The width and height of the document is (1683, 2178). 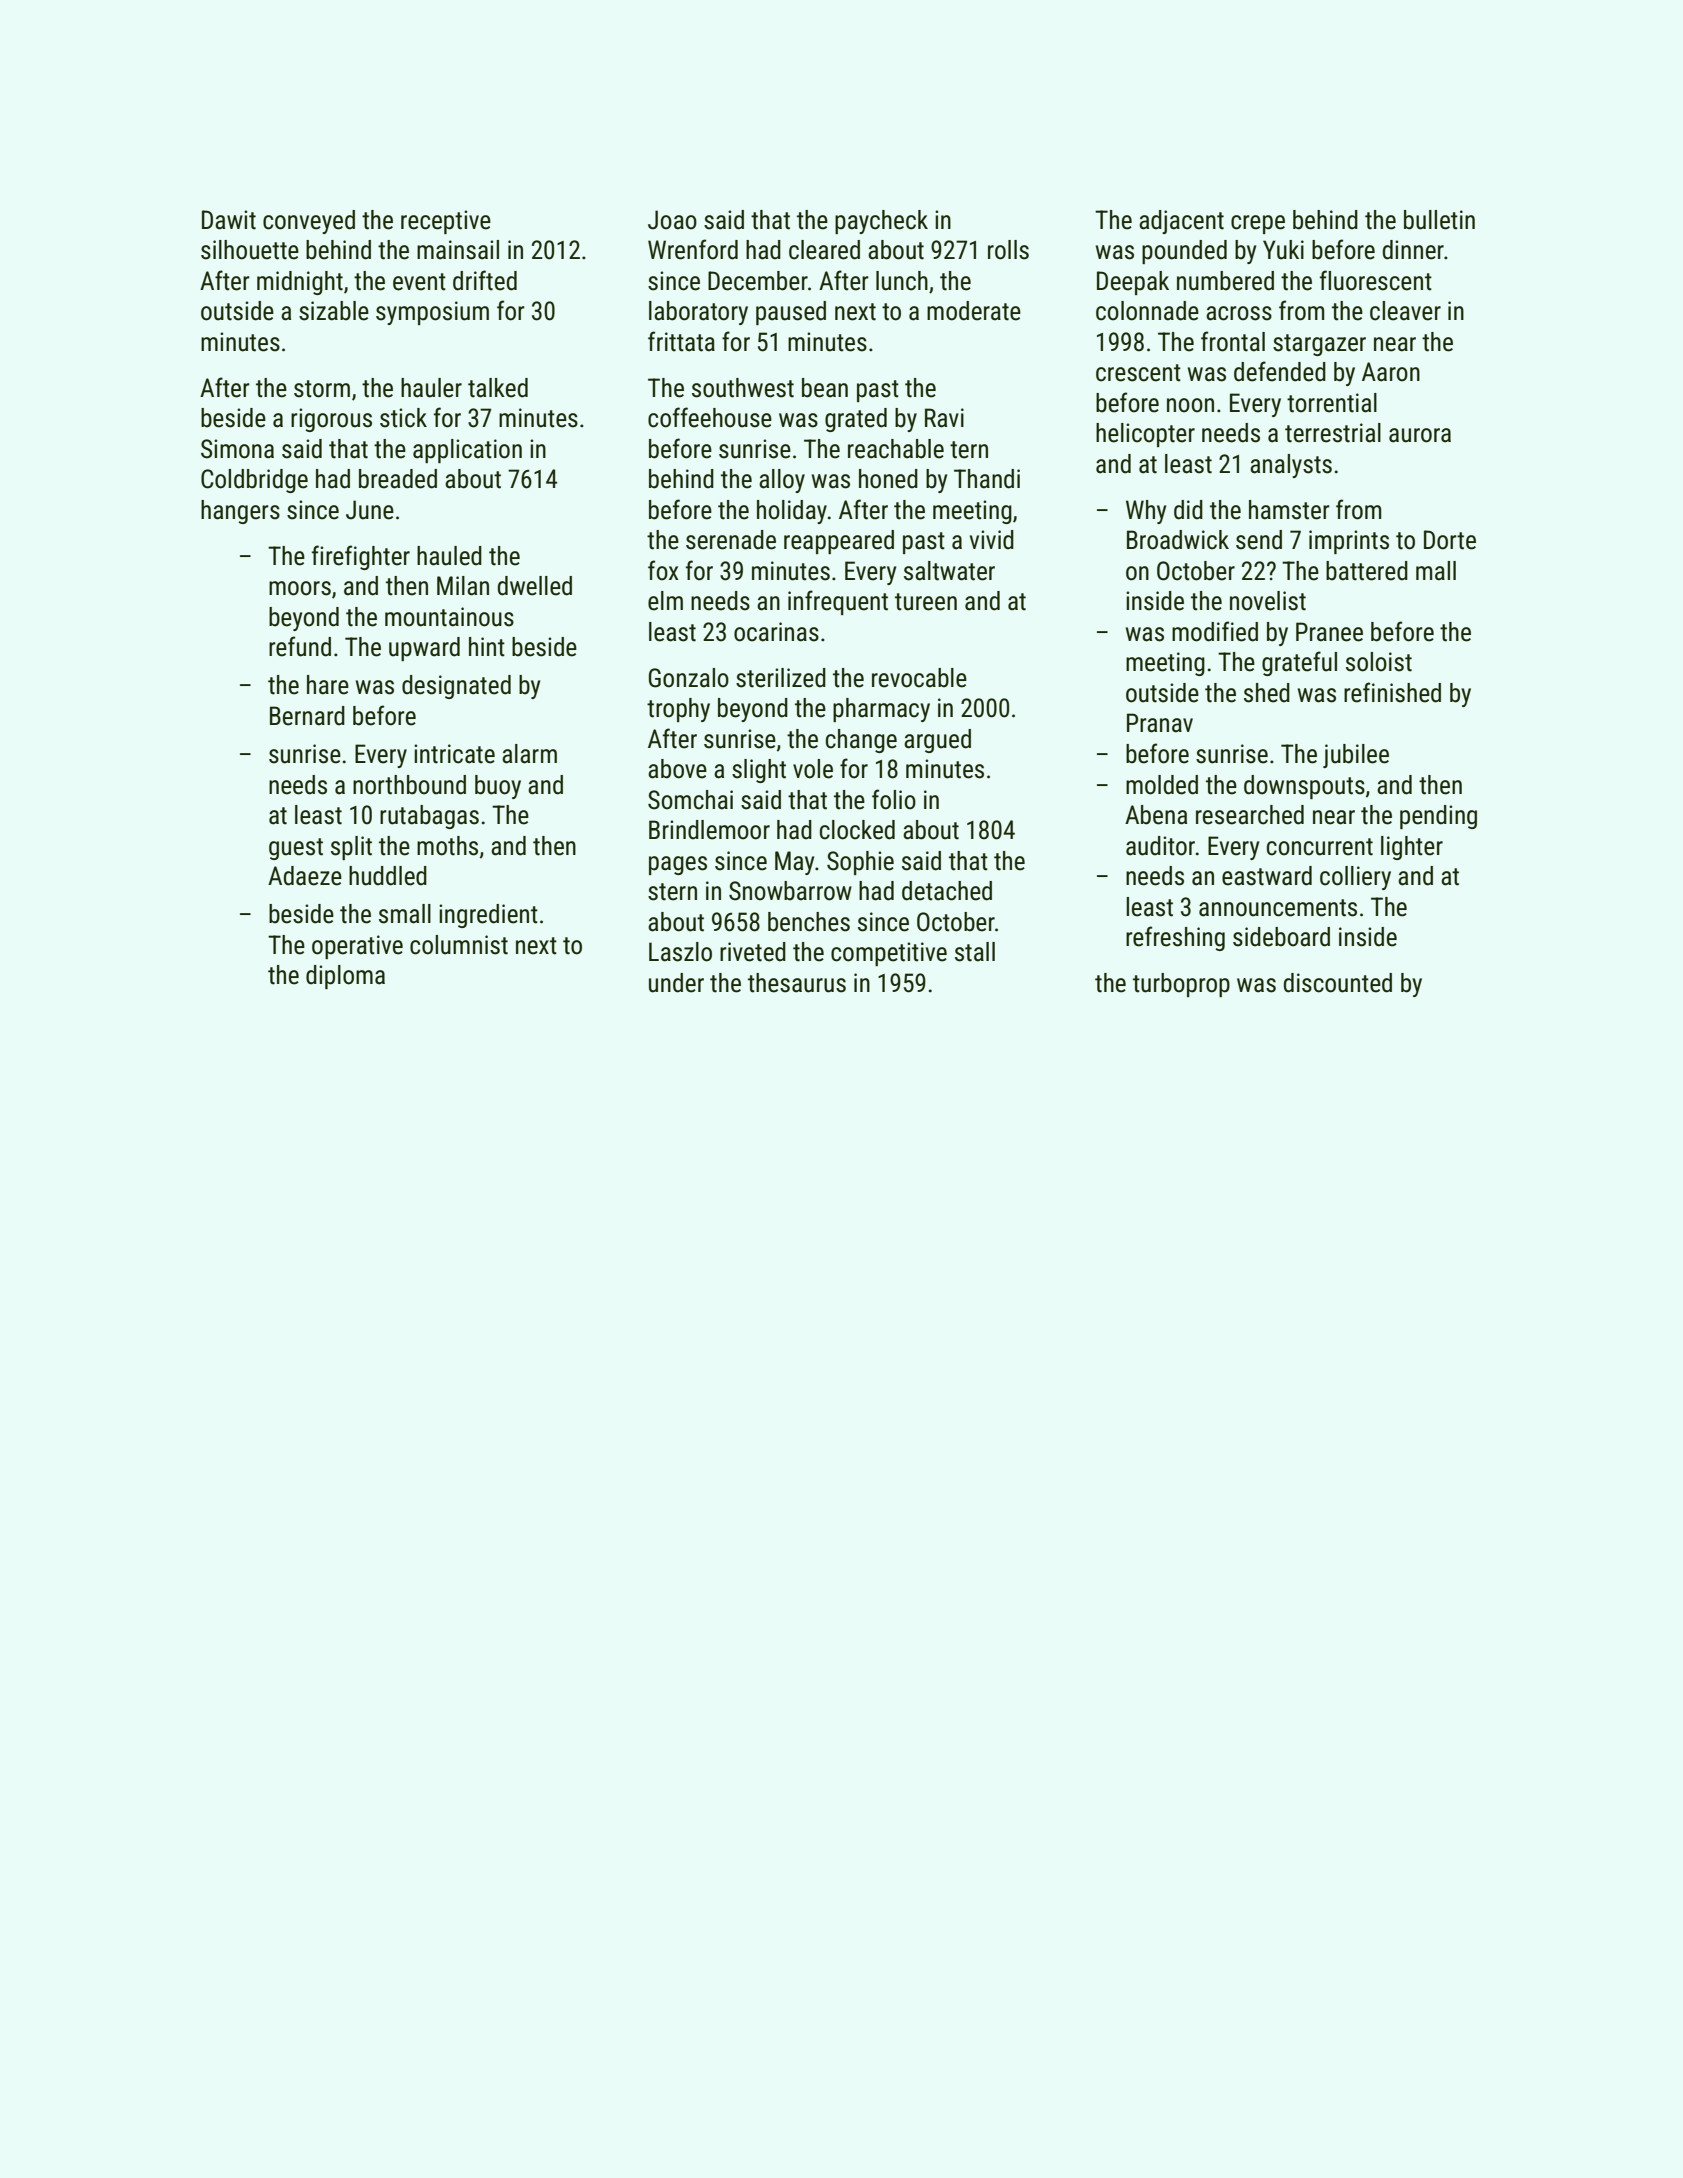 I want to click on Joao, so click(x=672, y=220).
